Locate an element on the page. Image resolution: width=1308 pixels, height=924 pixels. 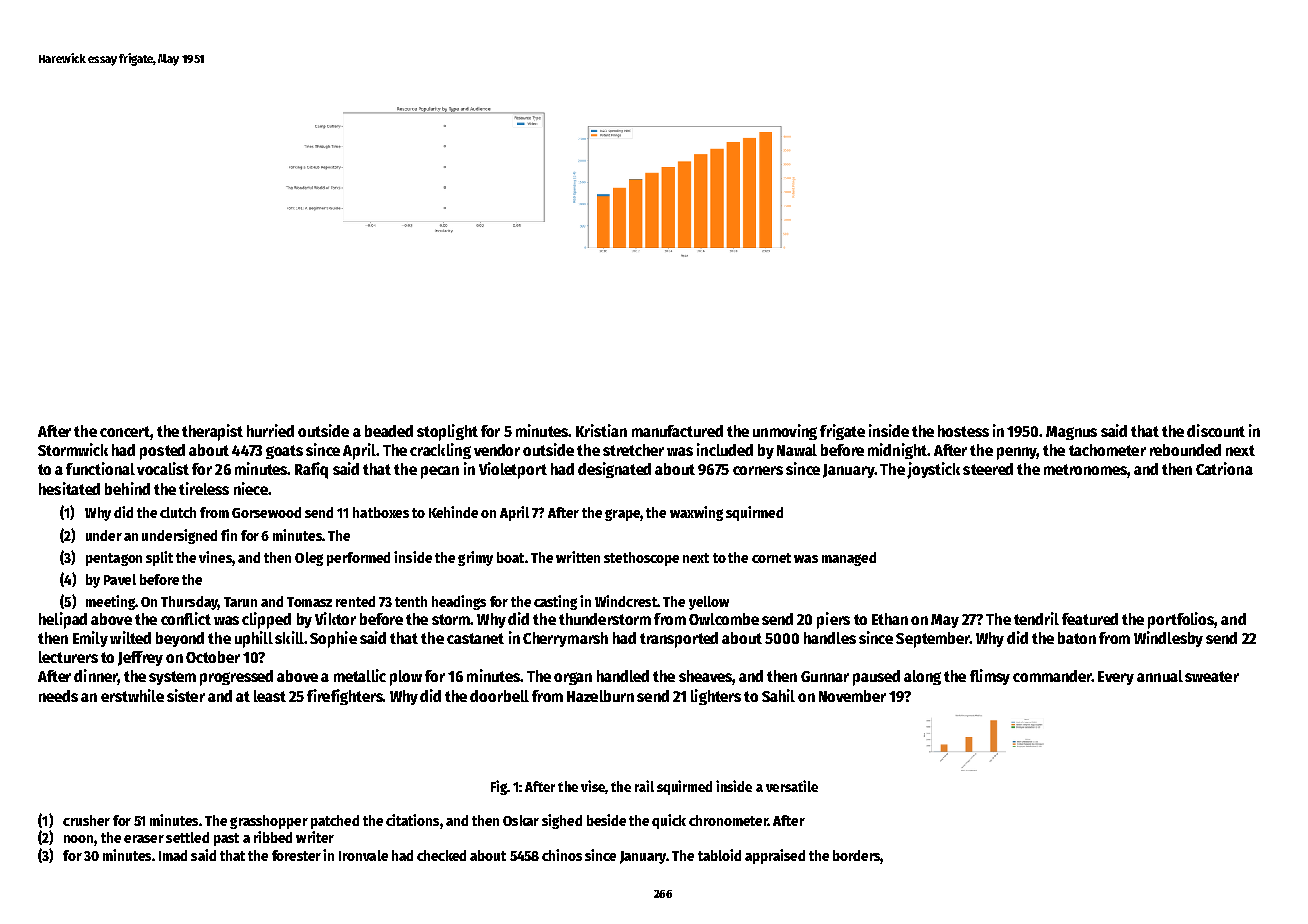
piers is located at coordinates (833, 620).
